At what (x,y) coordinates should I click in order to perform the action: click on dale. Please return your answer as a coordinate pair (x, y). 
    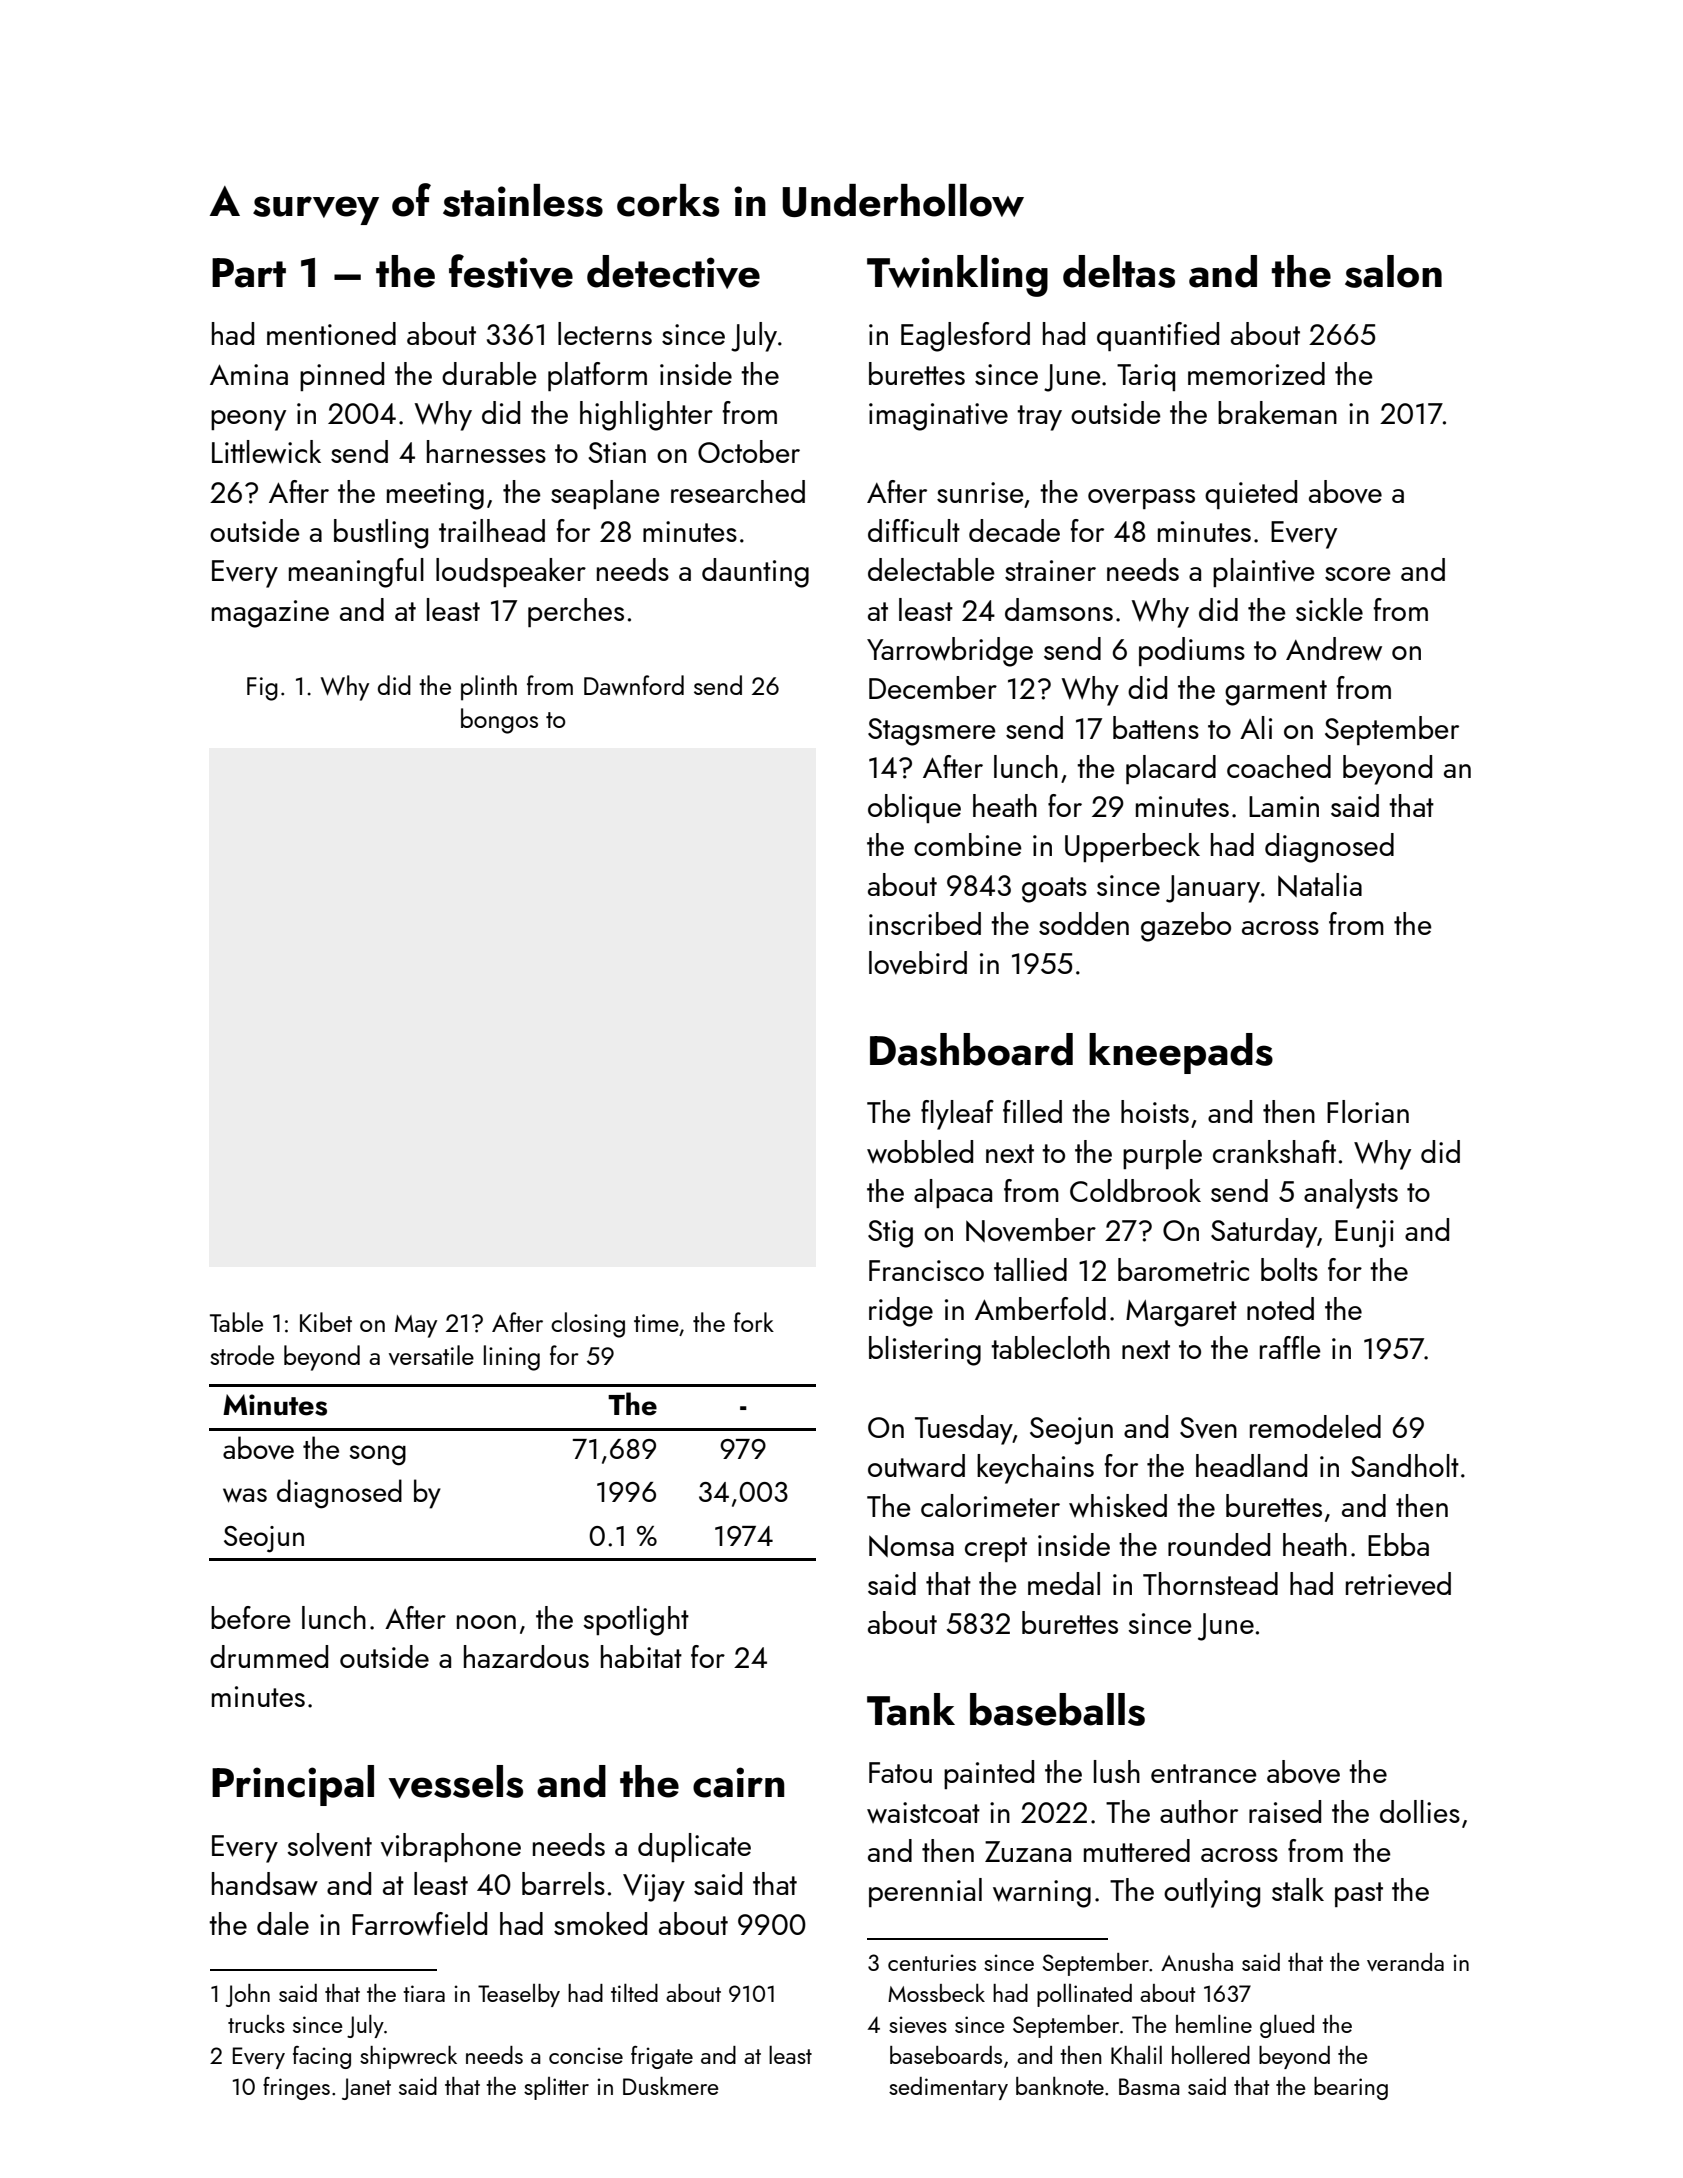
    Looking at the image, I should click on (283, 1923).
